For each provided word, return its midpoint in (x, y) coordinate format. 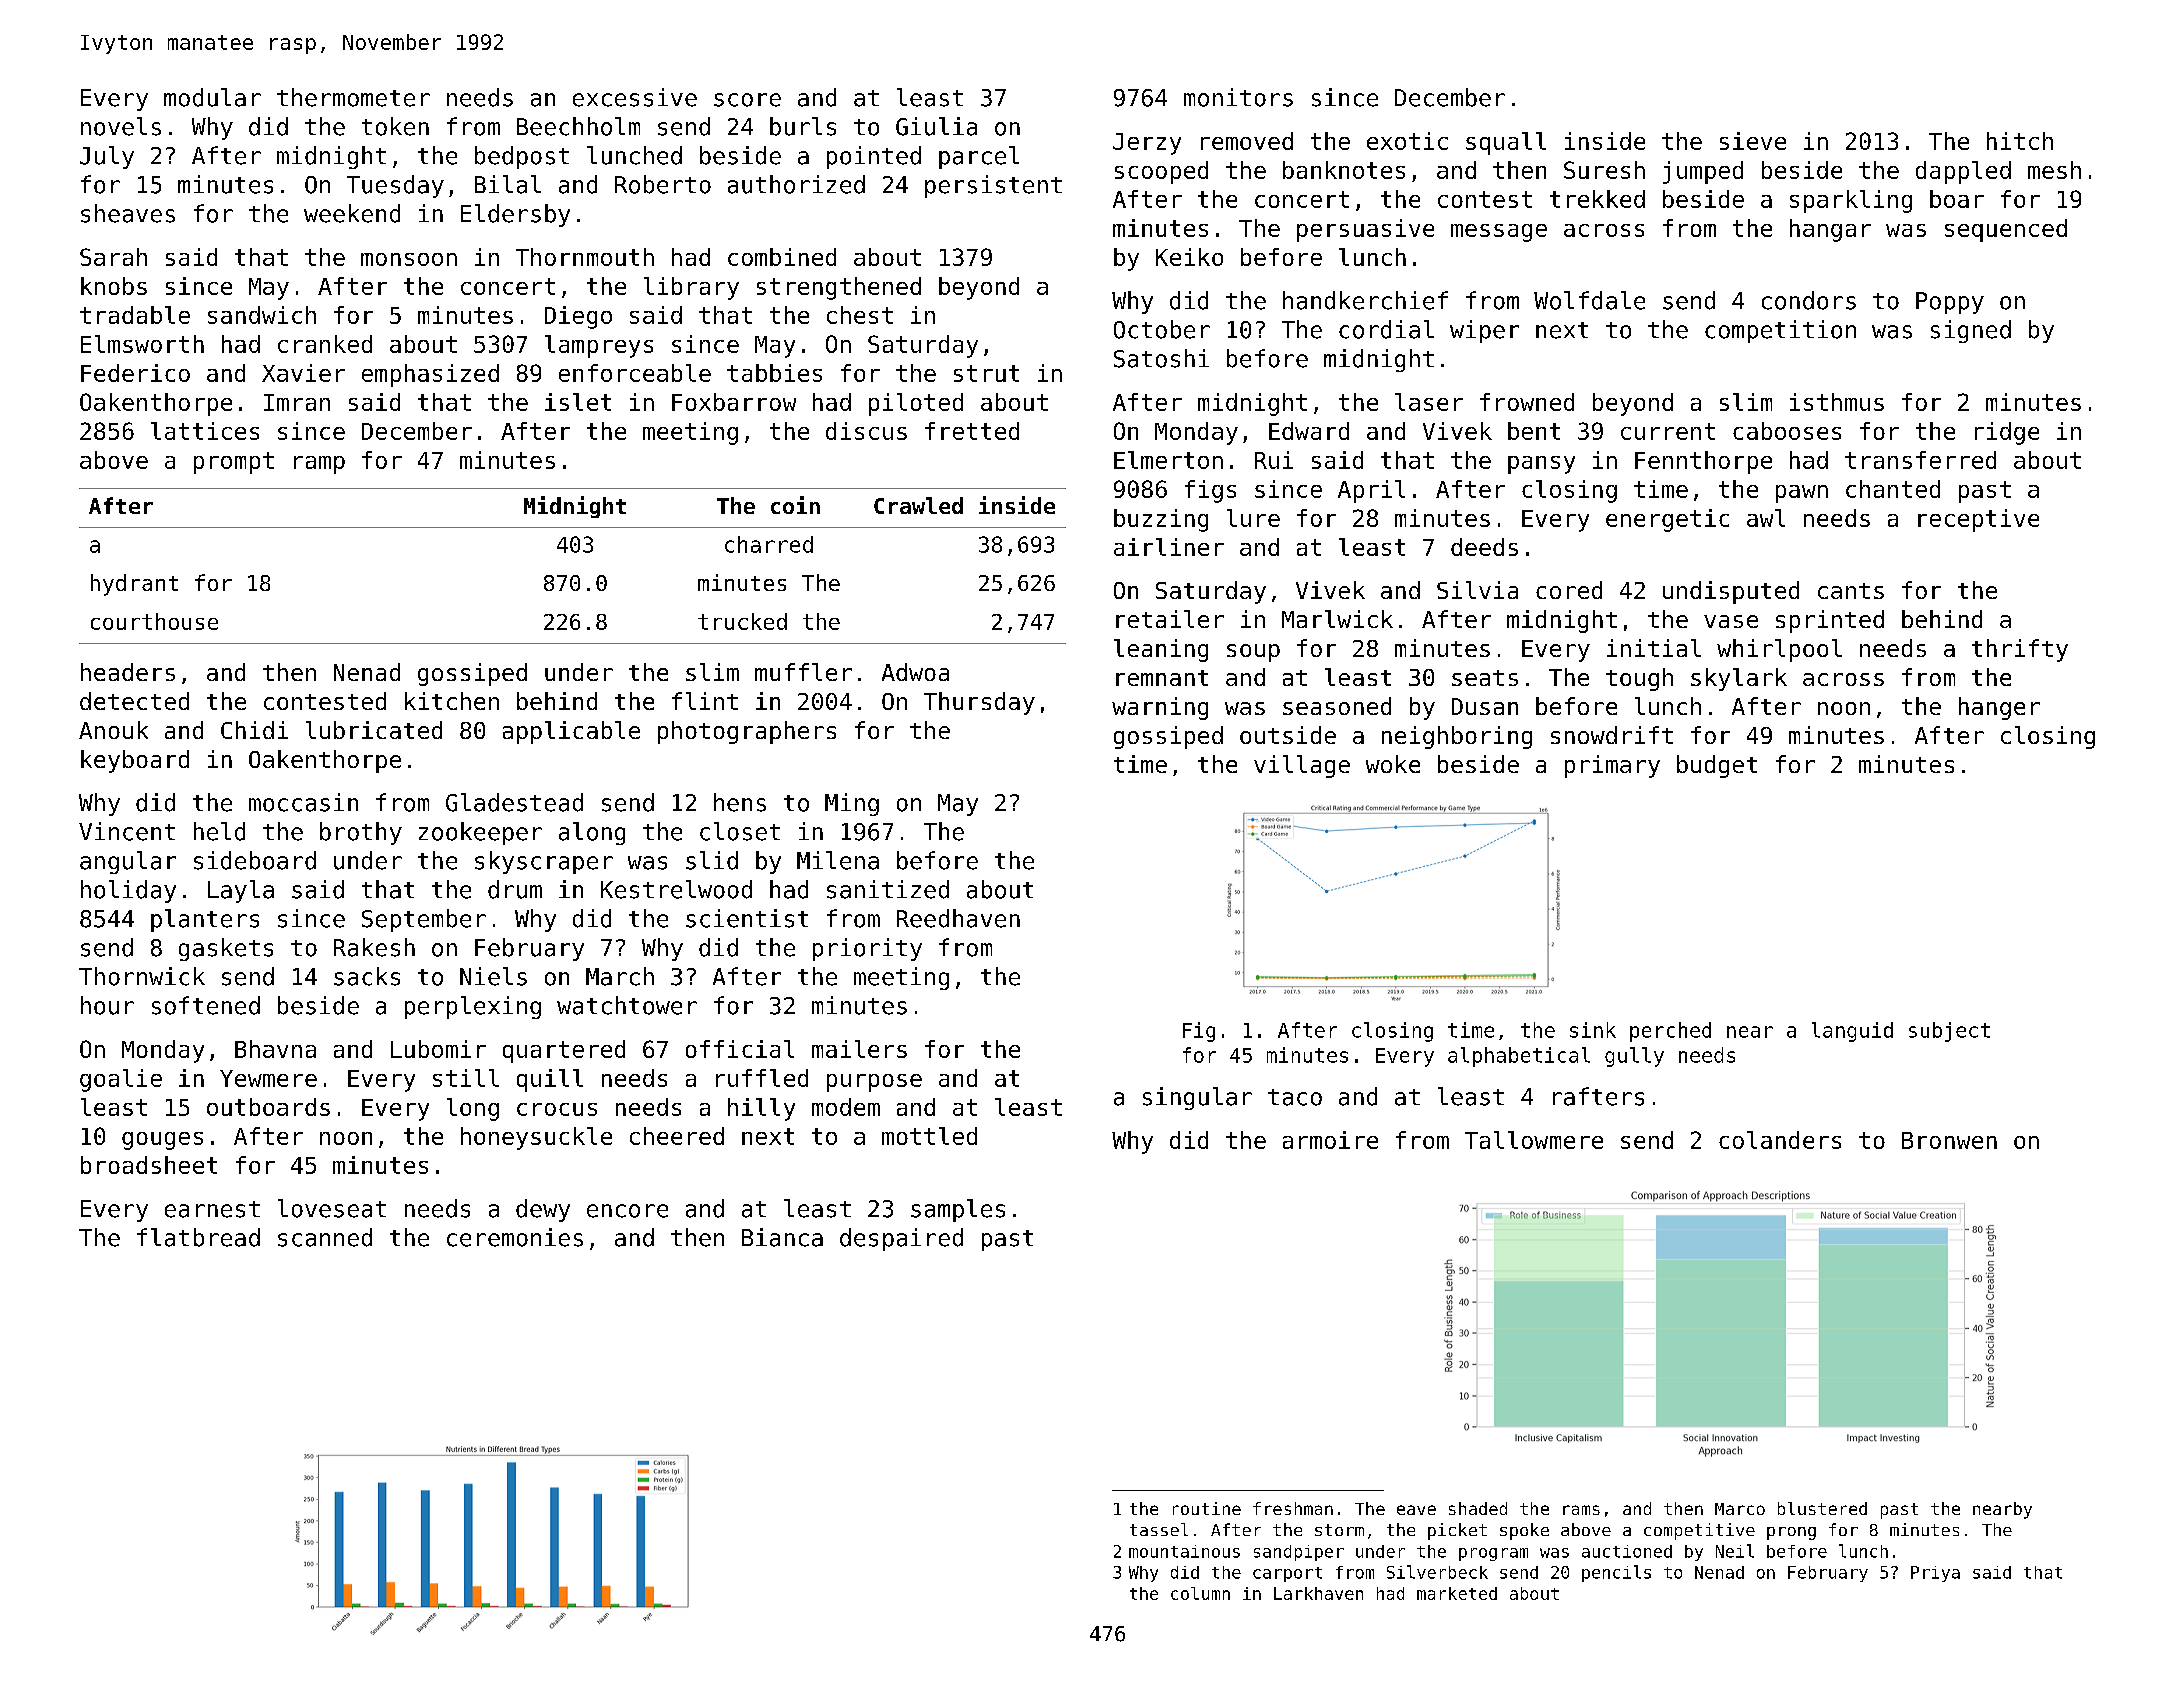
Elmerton (1168, 460)
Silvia (1477, 590)
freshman (1293, 1508)
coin (795, 505)
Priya (1935, 1574)
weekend (352, 213)
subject (1949, 1032)
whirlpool (1779, 650)
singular (1197, 1098)
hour (107, 1005)
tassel (1159, 1529)
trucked (742, 621)
